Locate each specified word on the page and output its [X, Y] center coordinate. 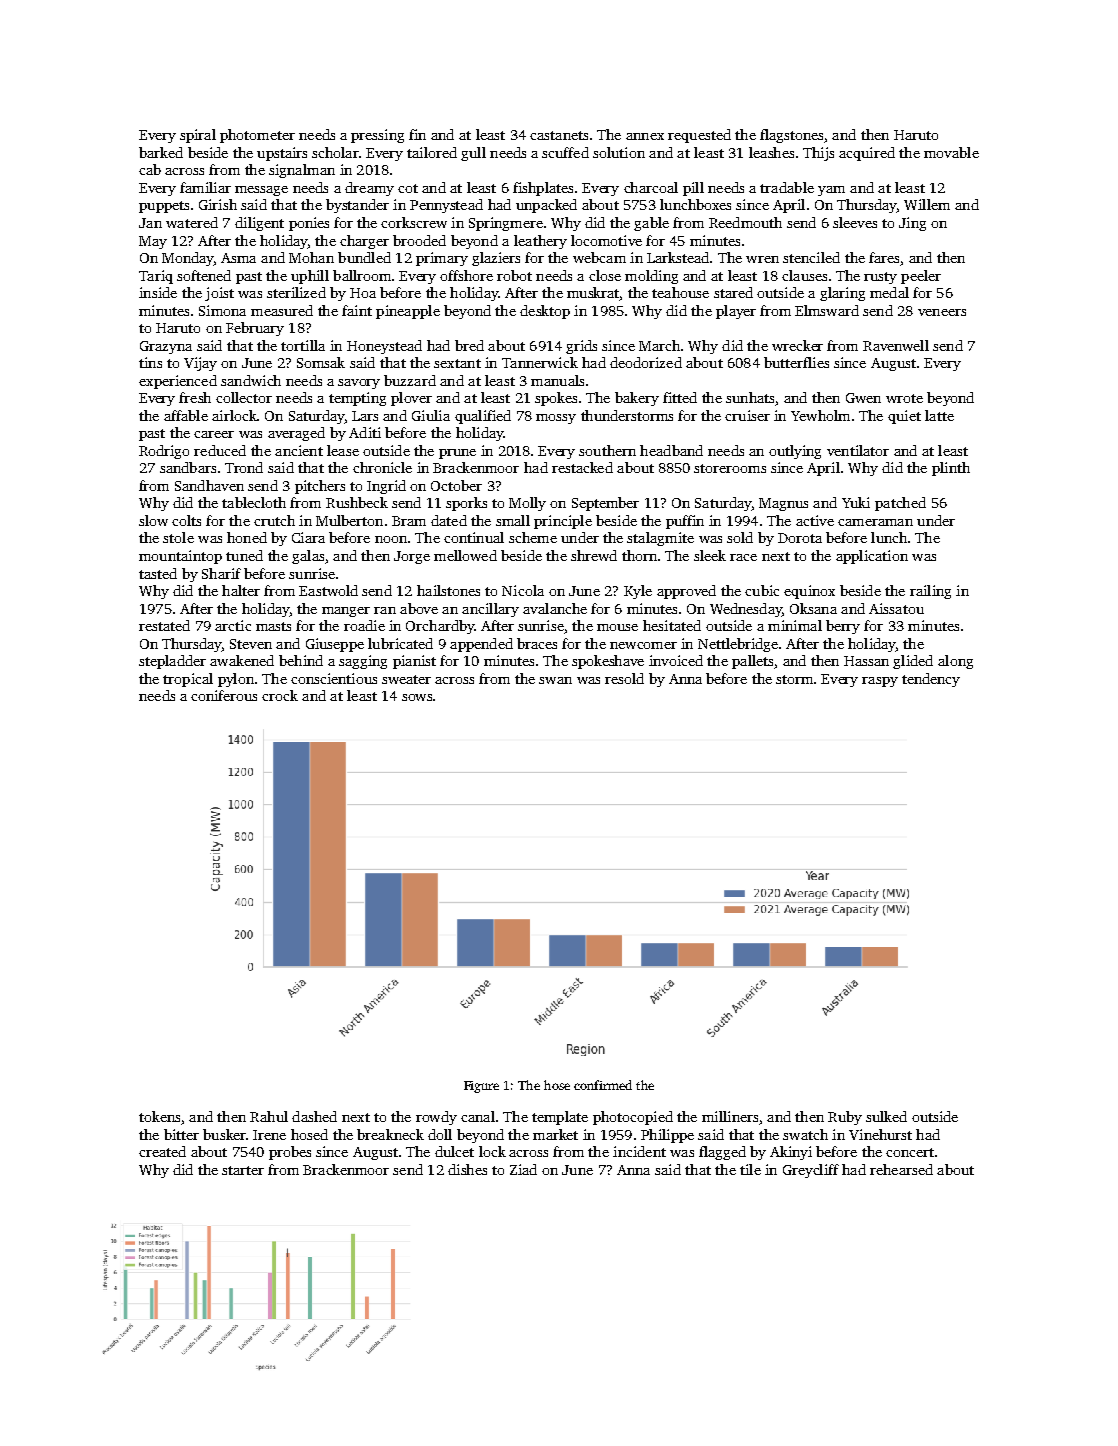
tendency [931, 680]
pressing [377, 136]
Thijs [818, 154]
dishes [467, 1169]
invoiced [676, 660]
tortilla [303, 345]
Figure [481, 1087]
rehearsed [901, 1169]
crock [280, 695]
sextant [457, 363]
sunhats [750, 397]
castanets [559, 135]
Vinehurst [880, 1134]
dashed [314, 1116]
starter [243, 1170]
